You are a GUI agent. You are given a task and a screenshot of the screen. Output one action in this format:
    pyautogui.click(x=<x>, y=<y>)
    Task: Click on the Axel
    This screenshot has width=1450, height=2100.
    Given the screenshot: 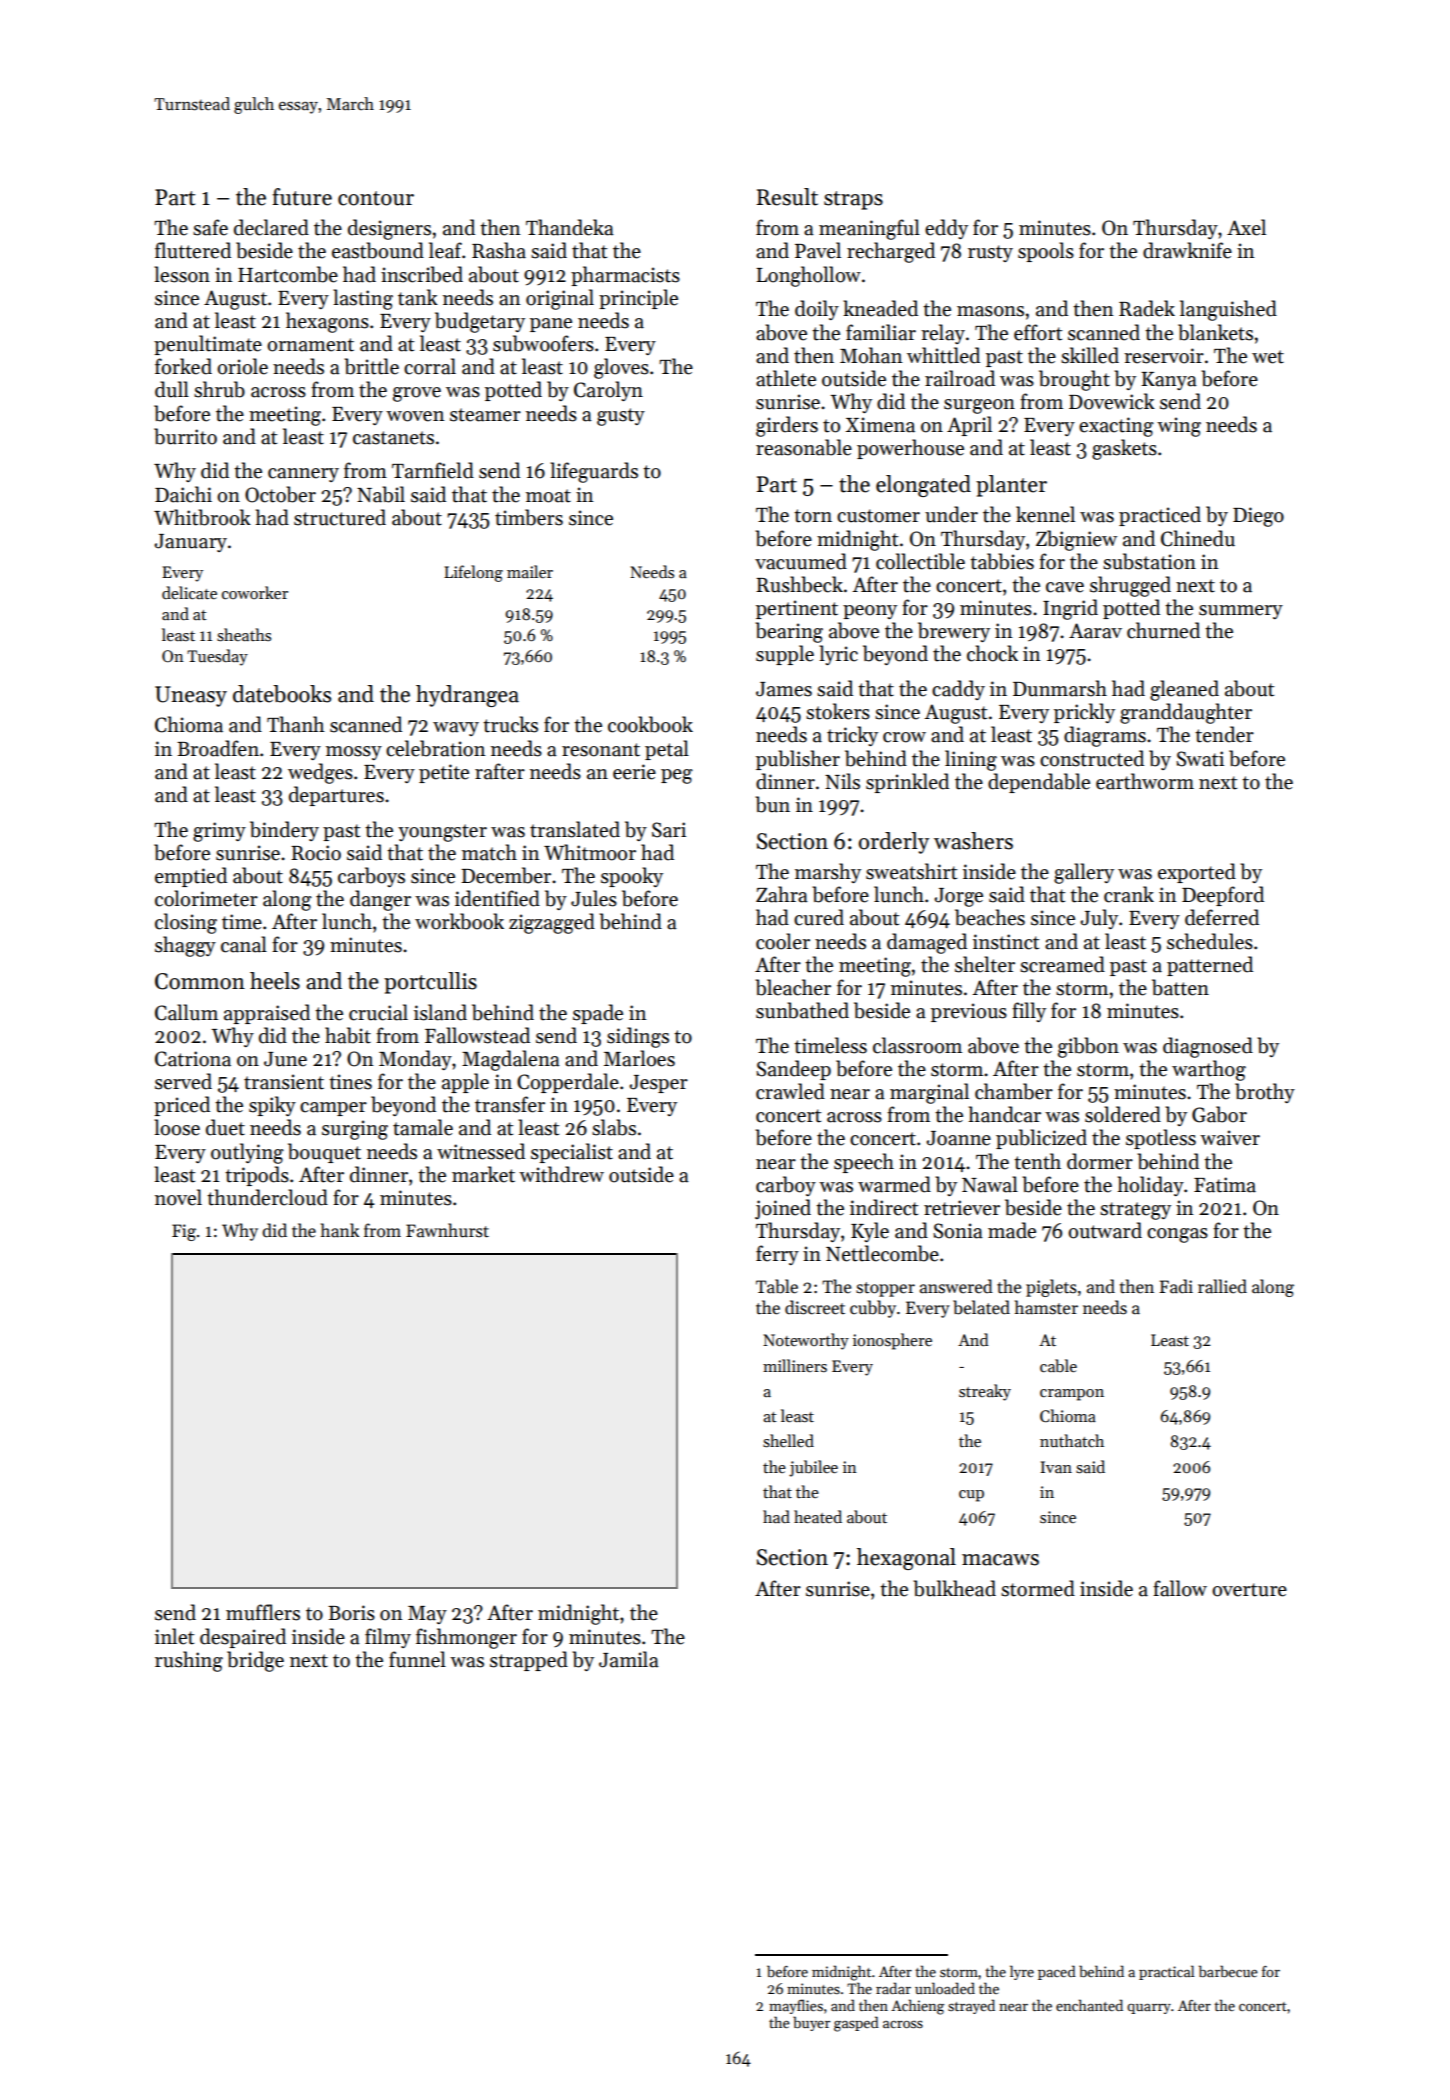 What is the action you would take?
    pyautogui.click(x=1246, y=227)
